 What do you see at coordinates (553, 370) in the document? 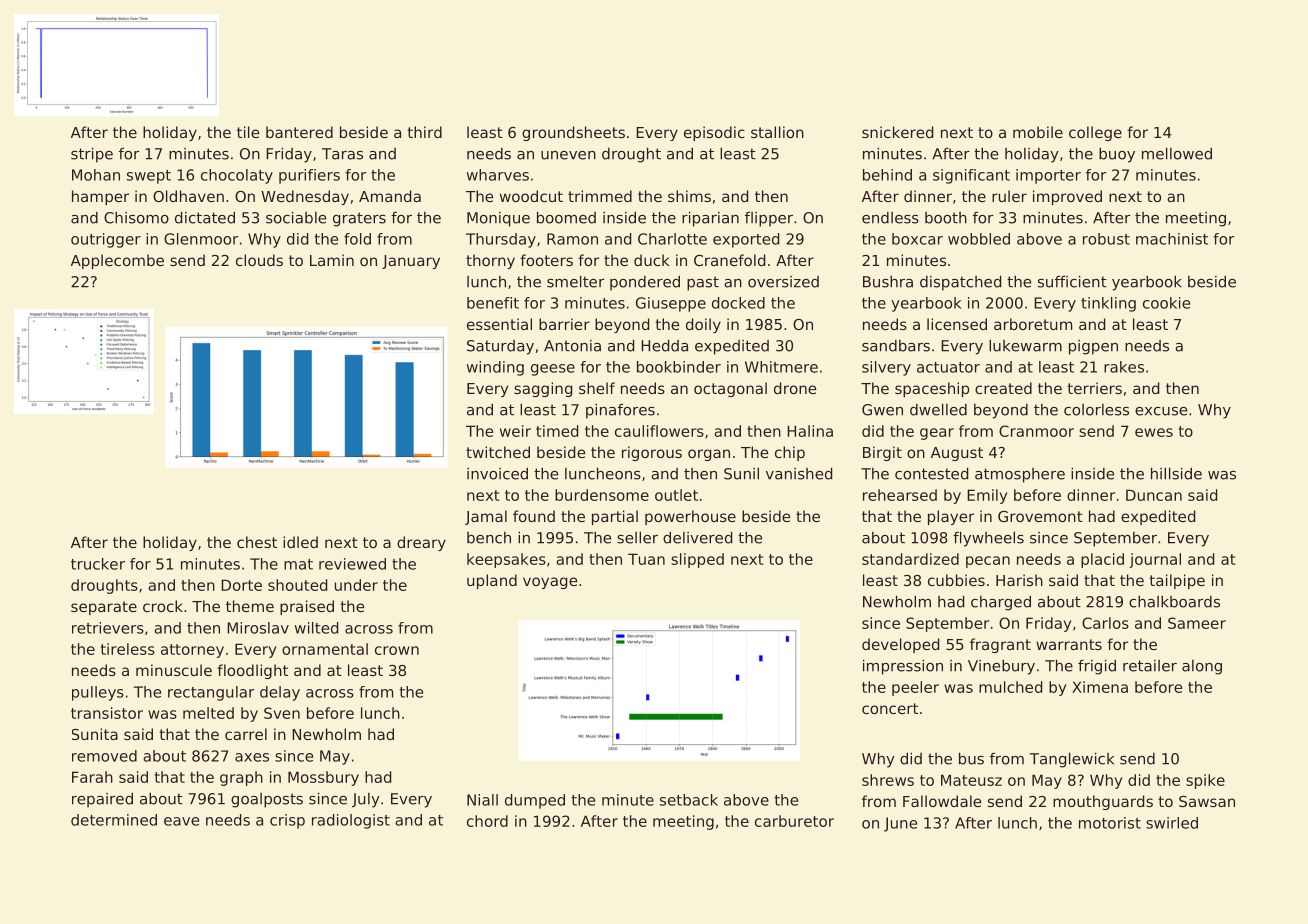
I see `geese` at bounding box center [553, 370].
